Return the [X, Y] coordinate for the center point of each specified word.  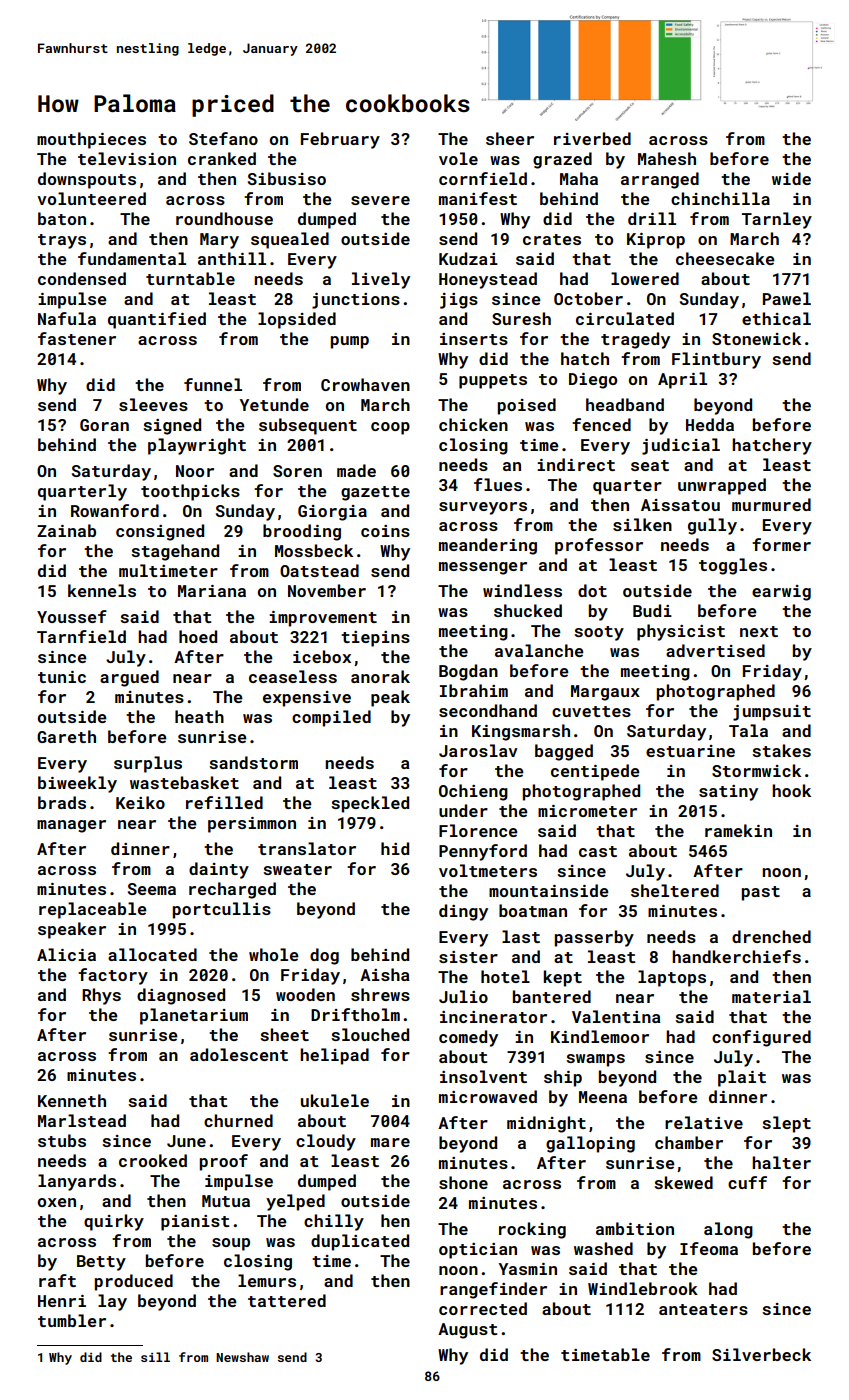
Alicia [66, 954]
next [759, 631]
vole [458, 158]
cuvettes [591, 711]
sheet [284, 1034]
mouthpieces [91, 140]
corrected [483, 1308]
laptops [672, 978]
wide [791, 178]
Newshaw [242, 1357]
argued [129, 678]
